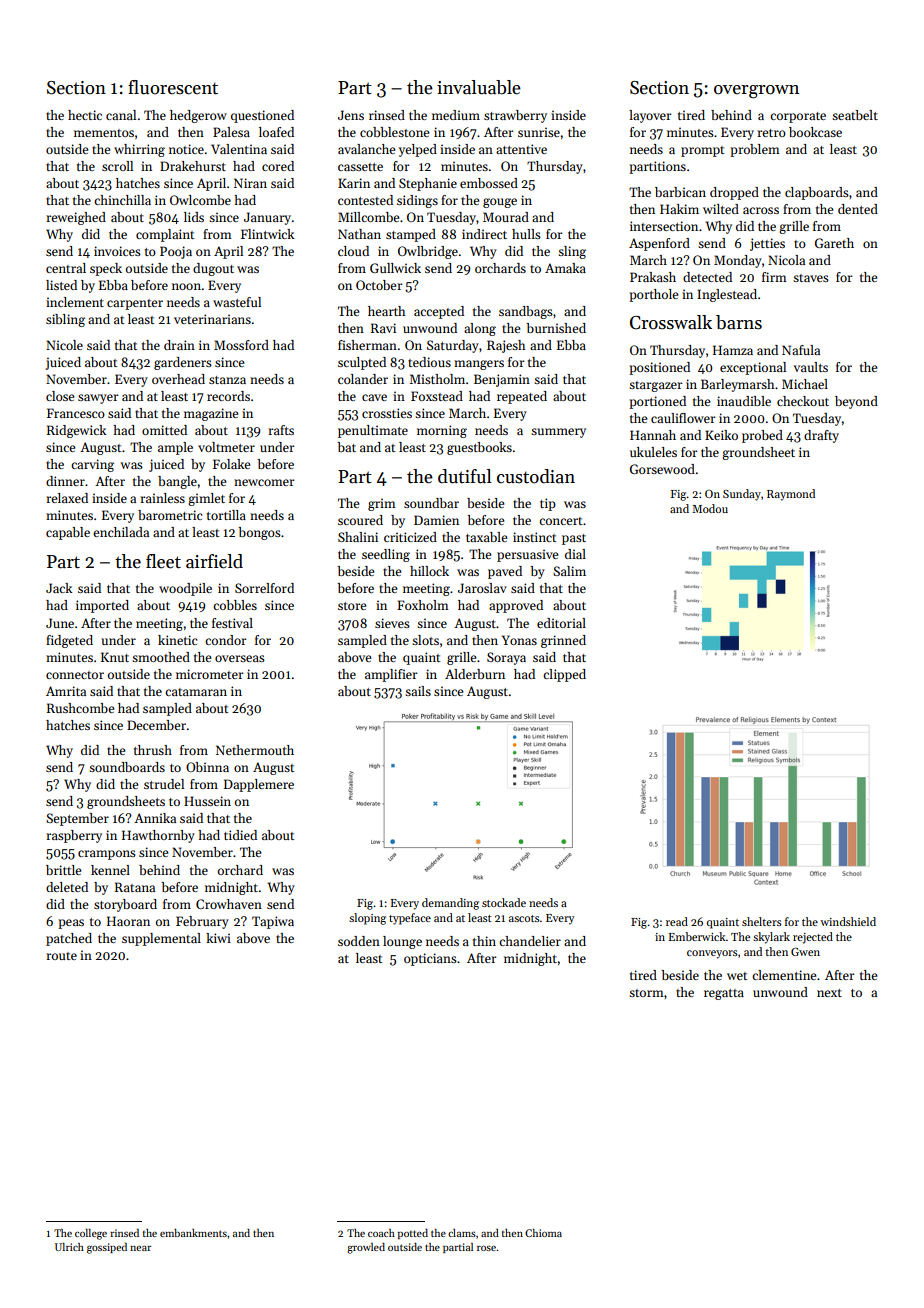 The image size is (924, 1308). What do you see at coordinates (677, 921) in the screenshot?
I see `read` at bounding box center [677, 921].
